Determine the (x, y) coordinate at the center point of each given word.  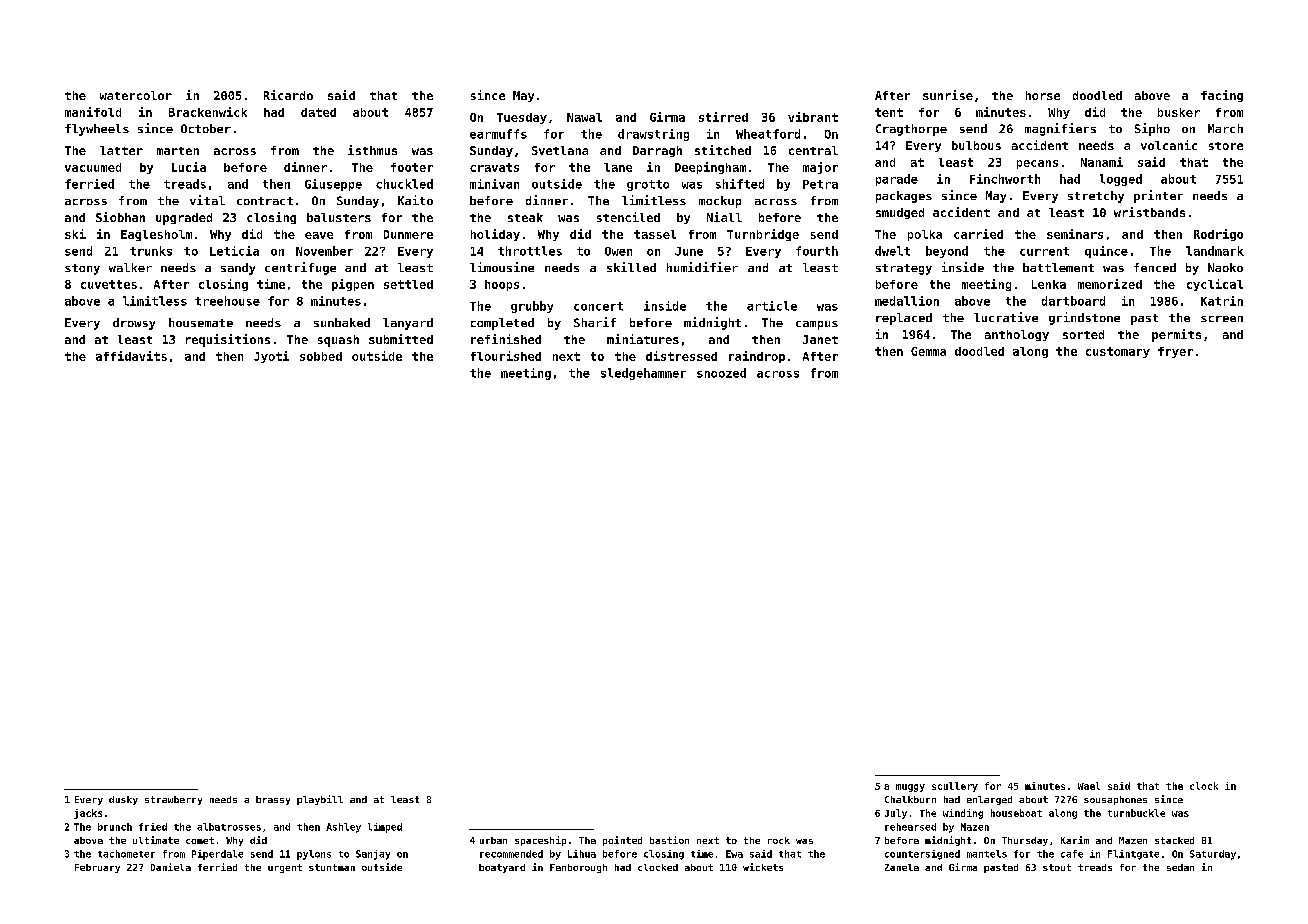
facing (1222, 96)
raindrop (757, 357)
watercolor (136, 95)
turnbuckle (1136, 813)
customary (1118, 352)
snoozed (721, 373)
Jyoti (271, 357)
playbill (320, 800)
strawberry (173, 800)
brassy (273, 800)
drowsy (134, 324)
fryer (1175, 352)
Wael (1089, 786)
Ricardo (288, 95)
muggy (910, 788)
